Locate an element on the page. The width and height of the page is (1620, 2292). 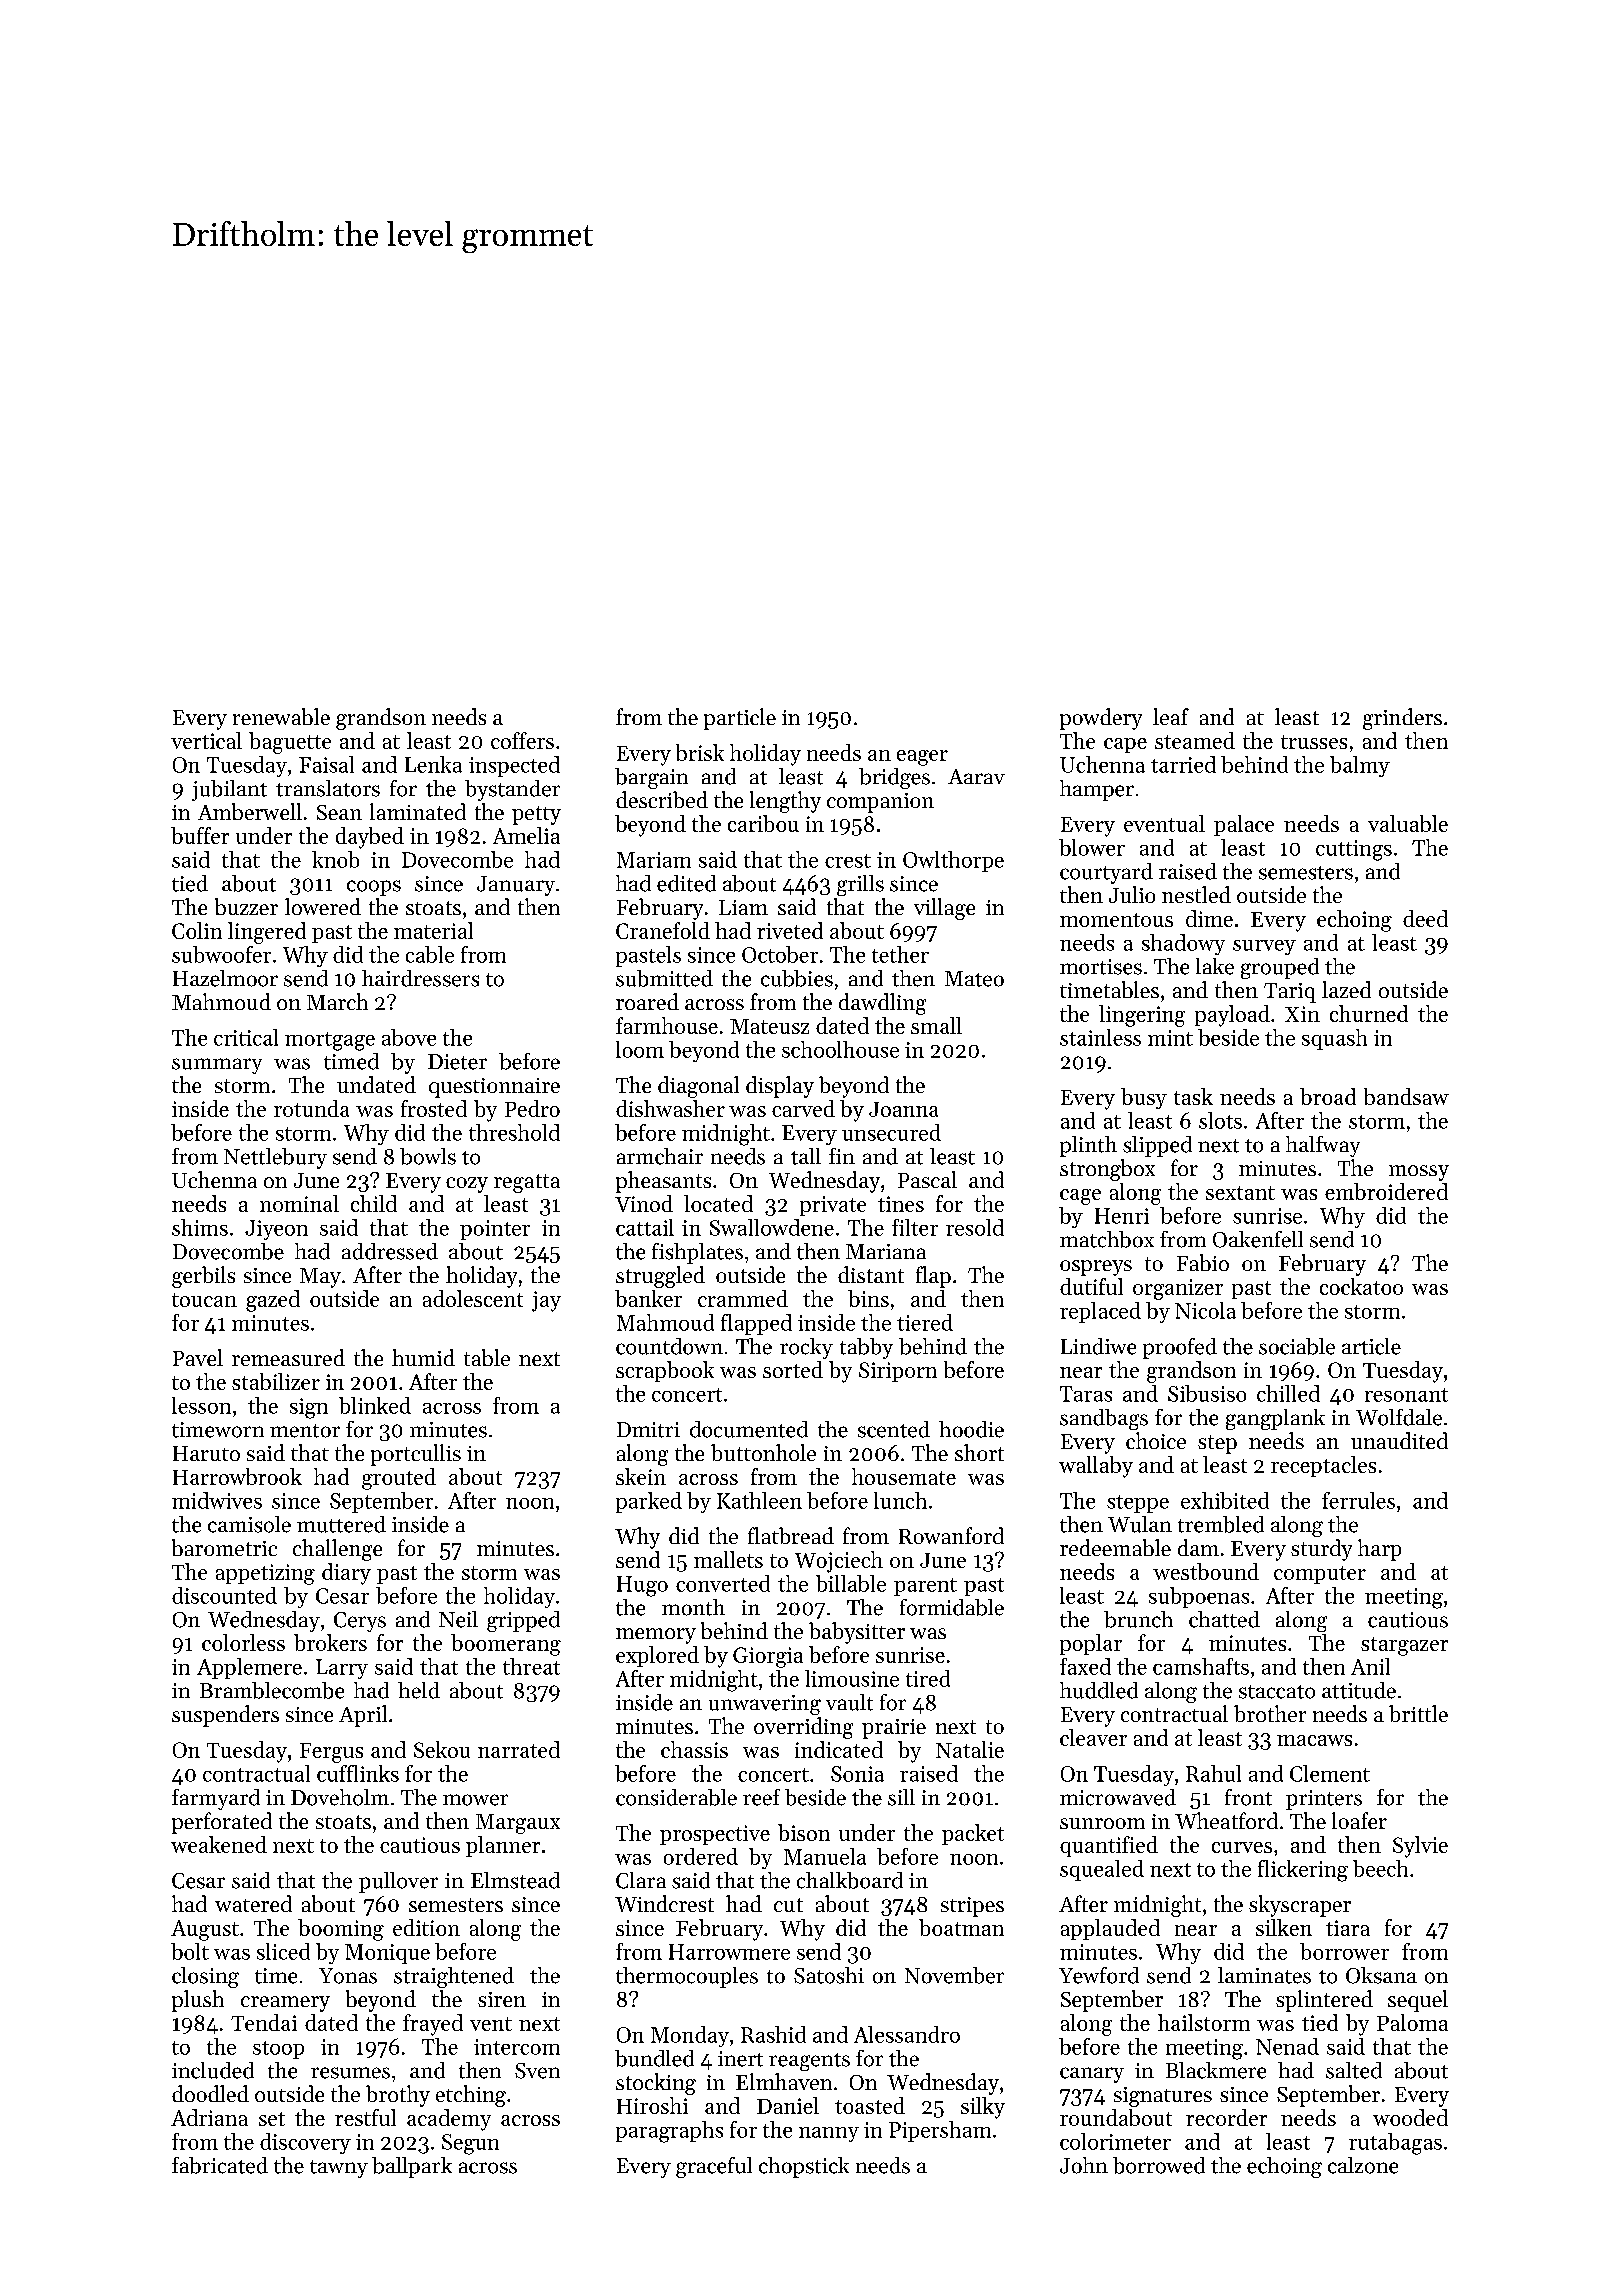
intercom is located at coordinates (517, 2047).
